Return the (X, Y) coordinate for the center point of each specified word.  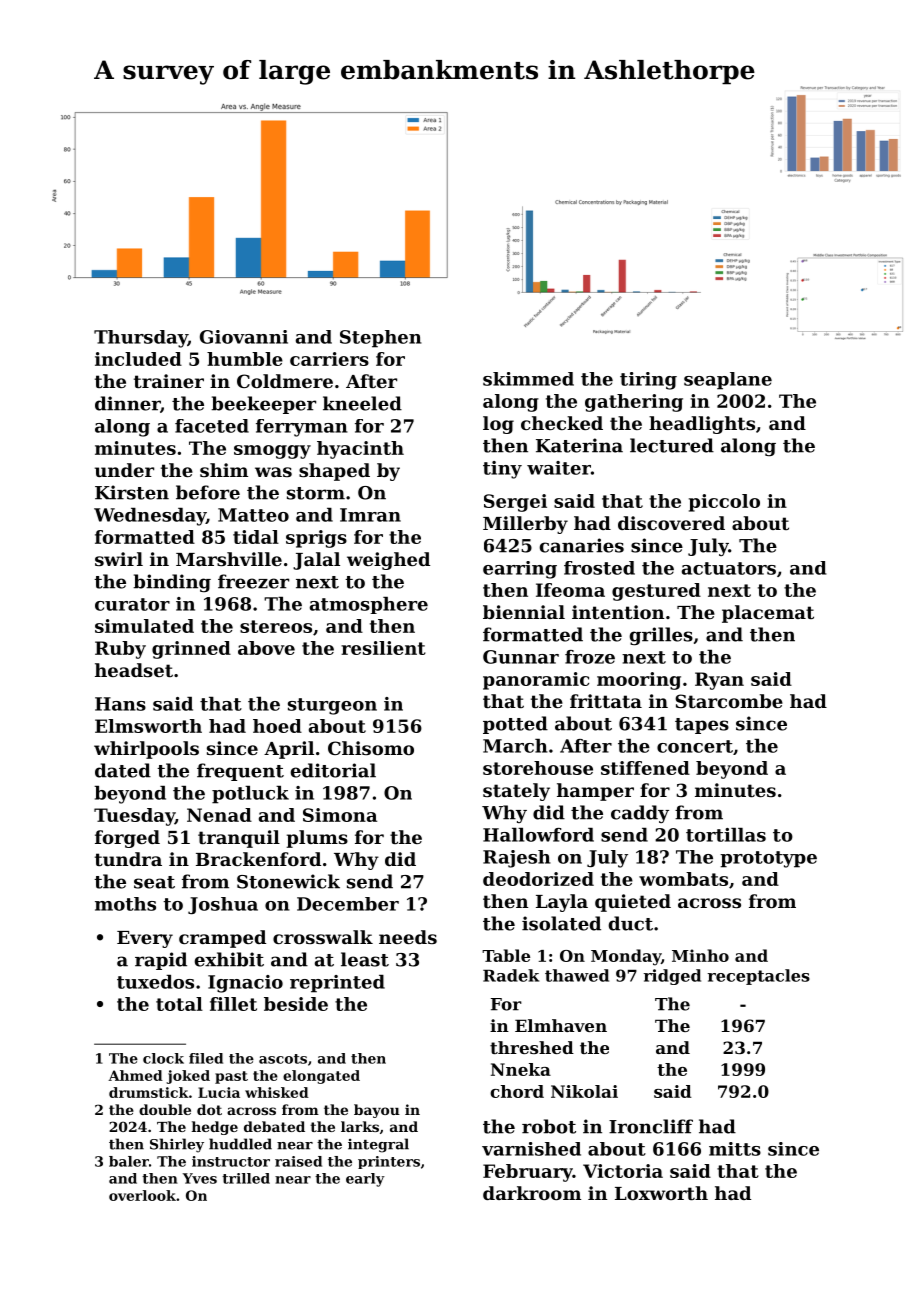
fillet (233, 1004)
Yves (200, 1178)
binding (172, 583)
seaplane (728, 381)
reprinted (337, 984)
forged (127, 839)
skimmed (528, 379)
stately (516, 792)
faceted (212, 426)
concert (695, 746)
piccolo (724, 503)
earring (520, 570)
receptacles (759, 977)
